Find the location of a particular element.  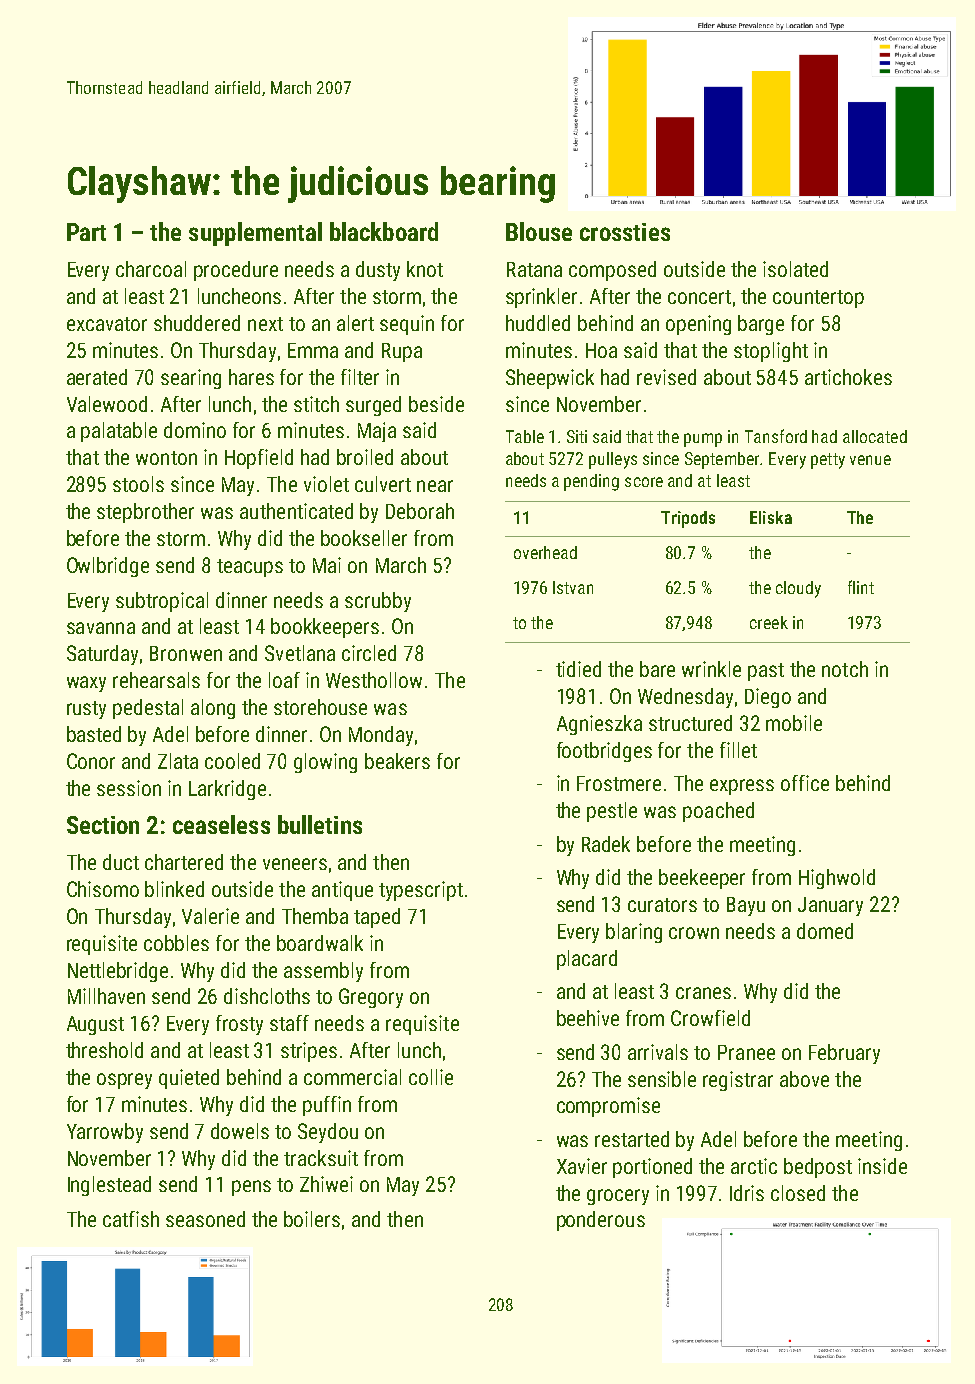

excavator is located at coordinates (107, 324).
